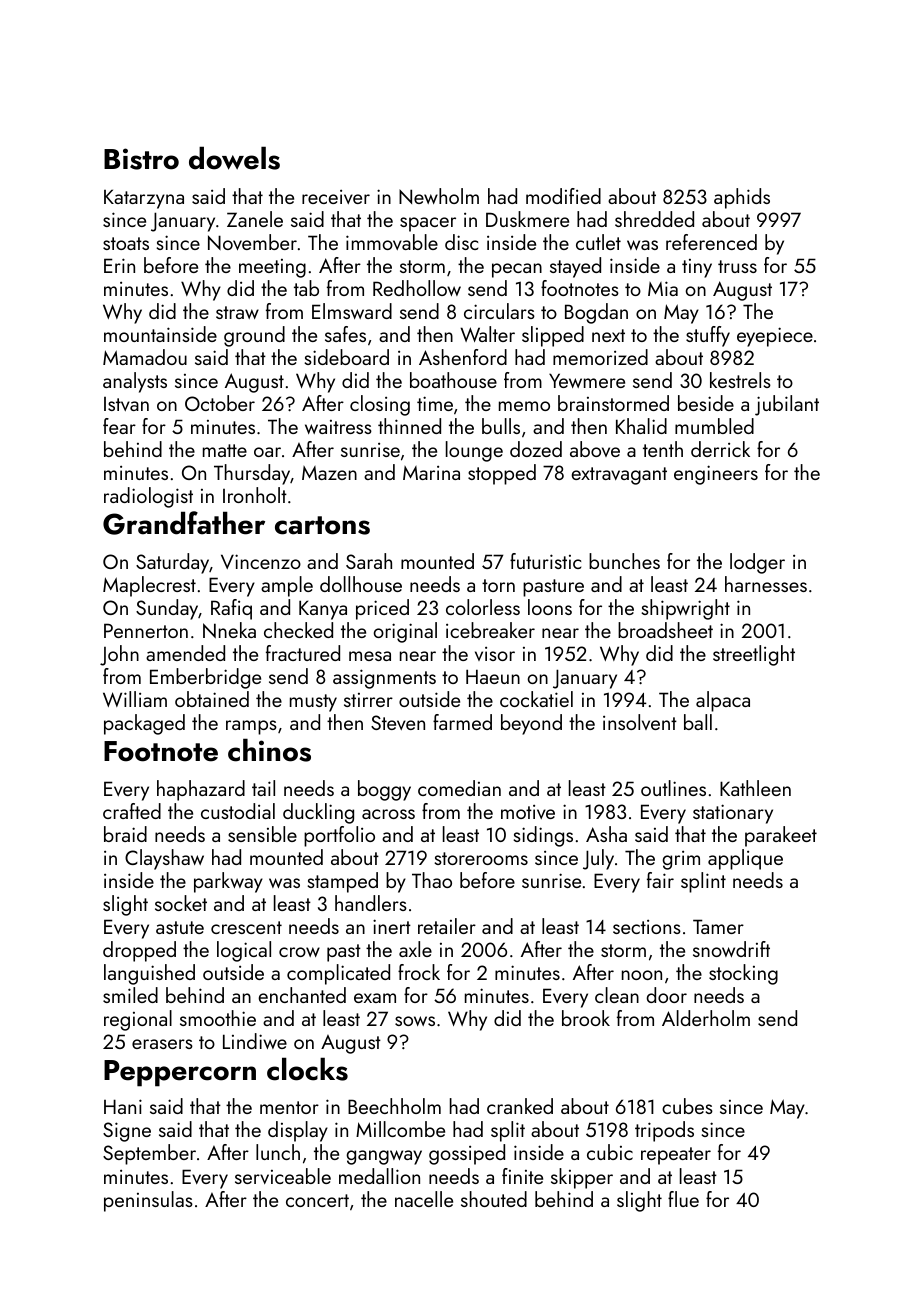  Describe the element at coordinates (123, 1106) in the image. I see `Hani` at that location.
